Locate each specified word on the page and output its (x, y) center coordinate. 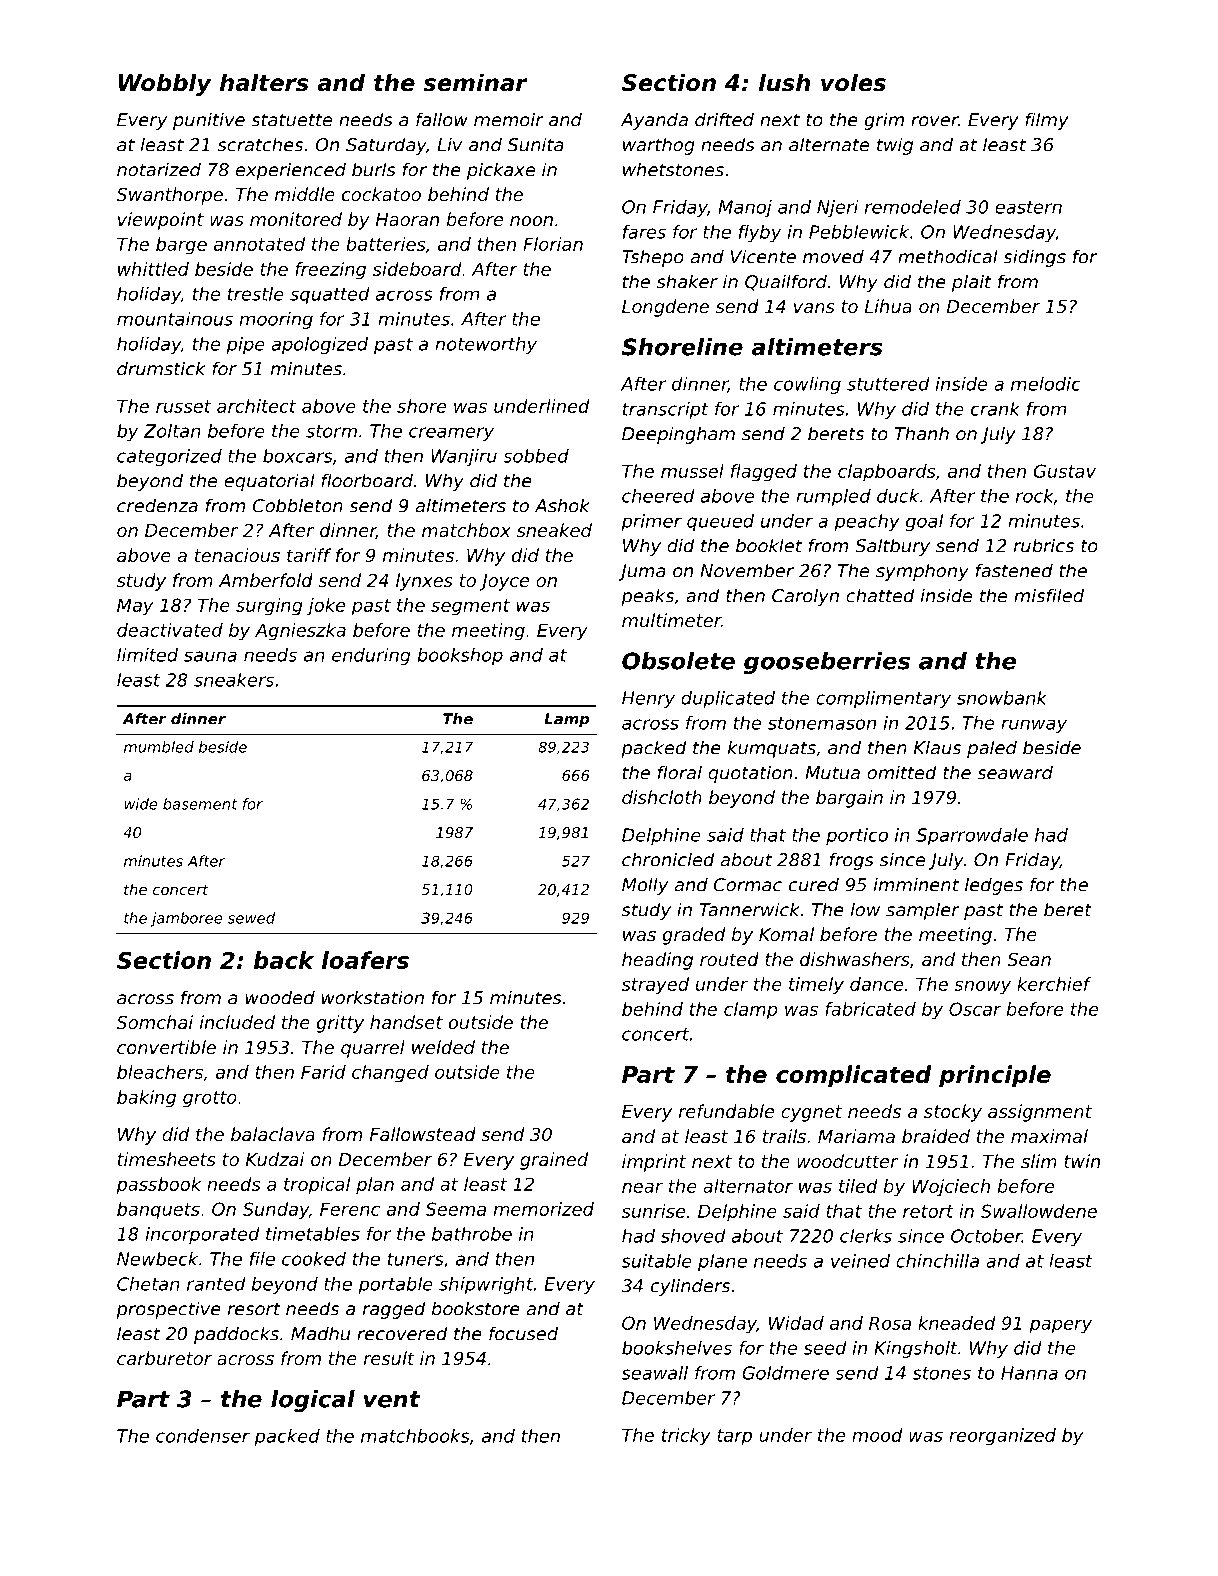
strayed (655, 986)
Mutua (832, 773)
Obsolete (678, 661)
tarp (734, 1437)
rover (934, 121)
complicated (854, 1076)
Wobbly (165, 84)
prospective (168, 1310)
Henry (648, 699)
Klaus (937, 747)
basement (200, 804)
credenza (157, 505)
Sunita (535, 144)
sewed (251, 918)
